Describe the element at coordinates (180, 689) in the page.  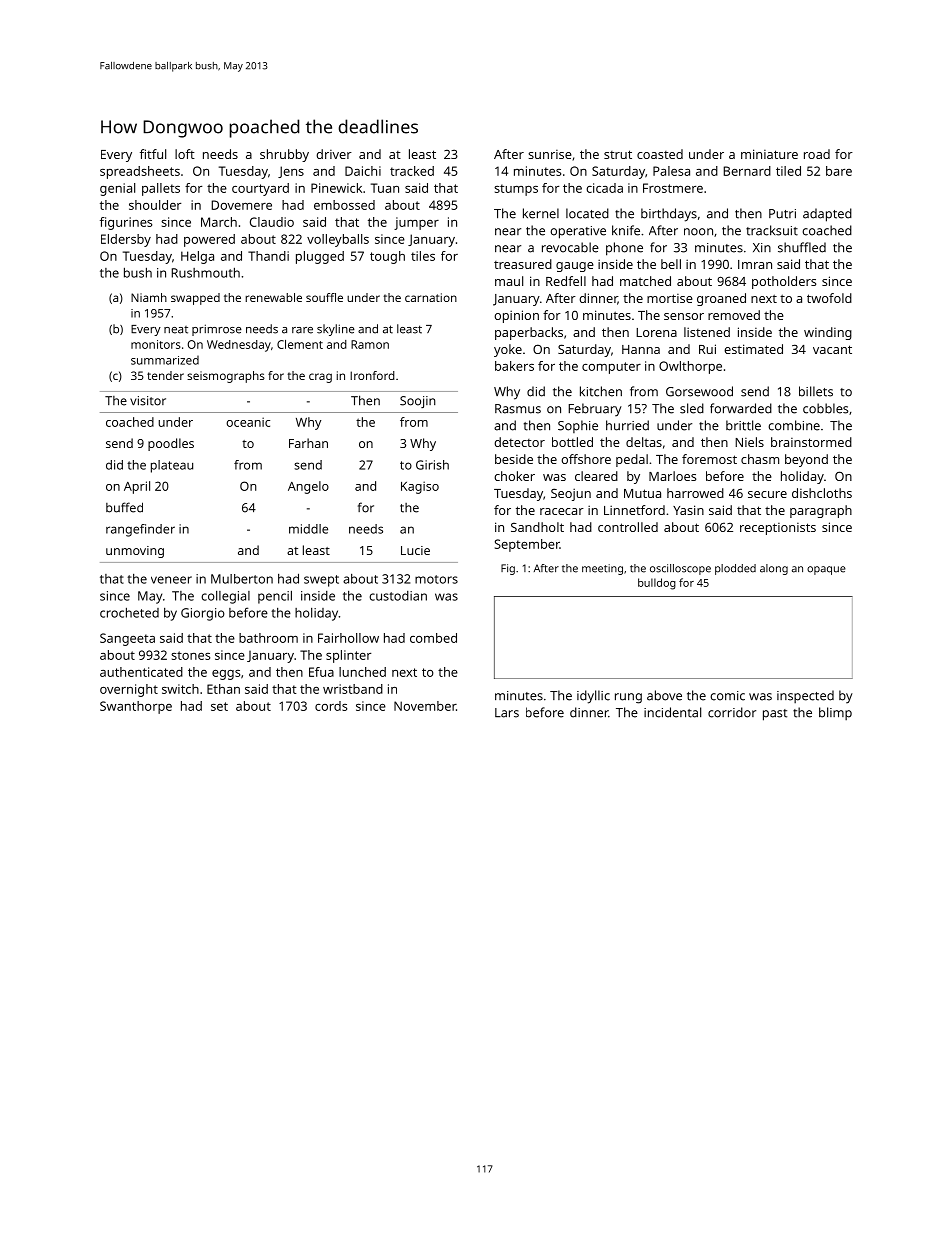
I see `switch` at that location.
